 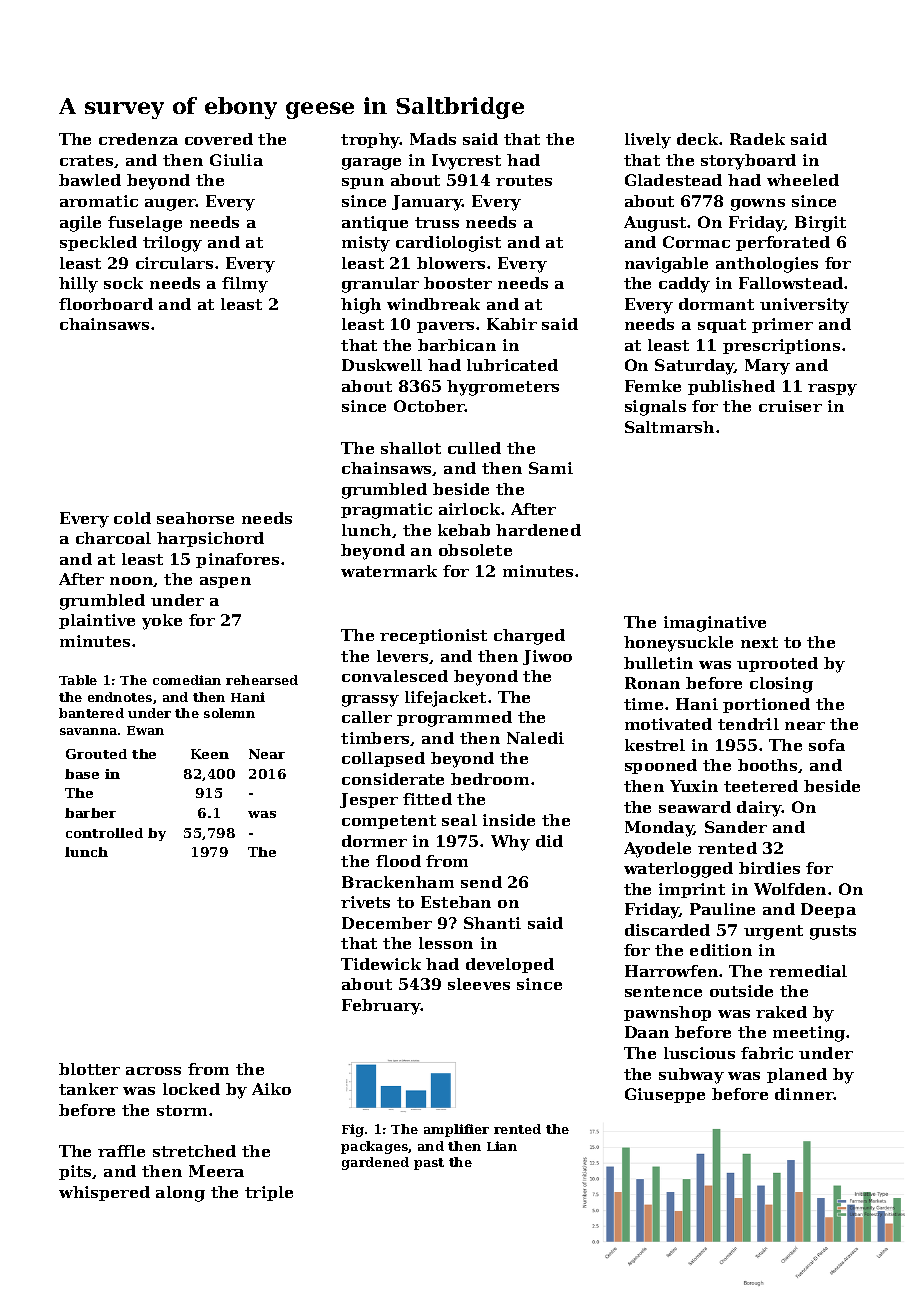 I want to click on Lian, so click(x=502, y=1146).
